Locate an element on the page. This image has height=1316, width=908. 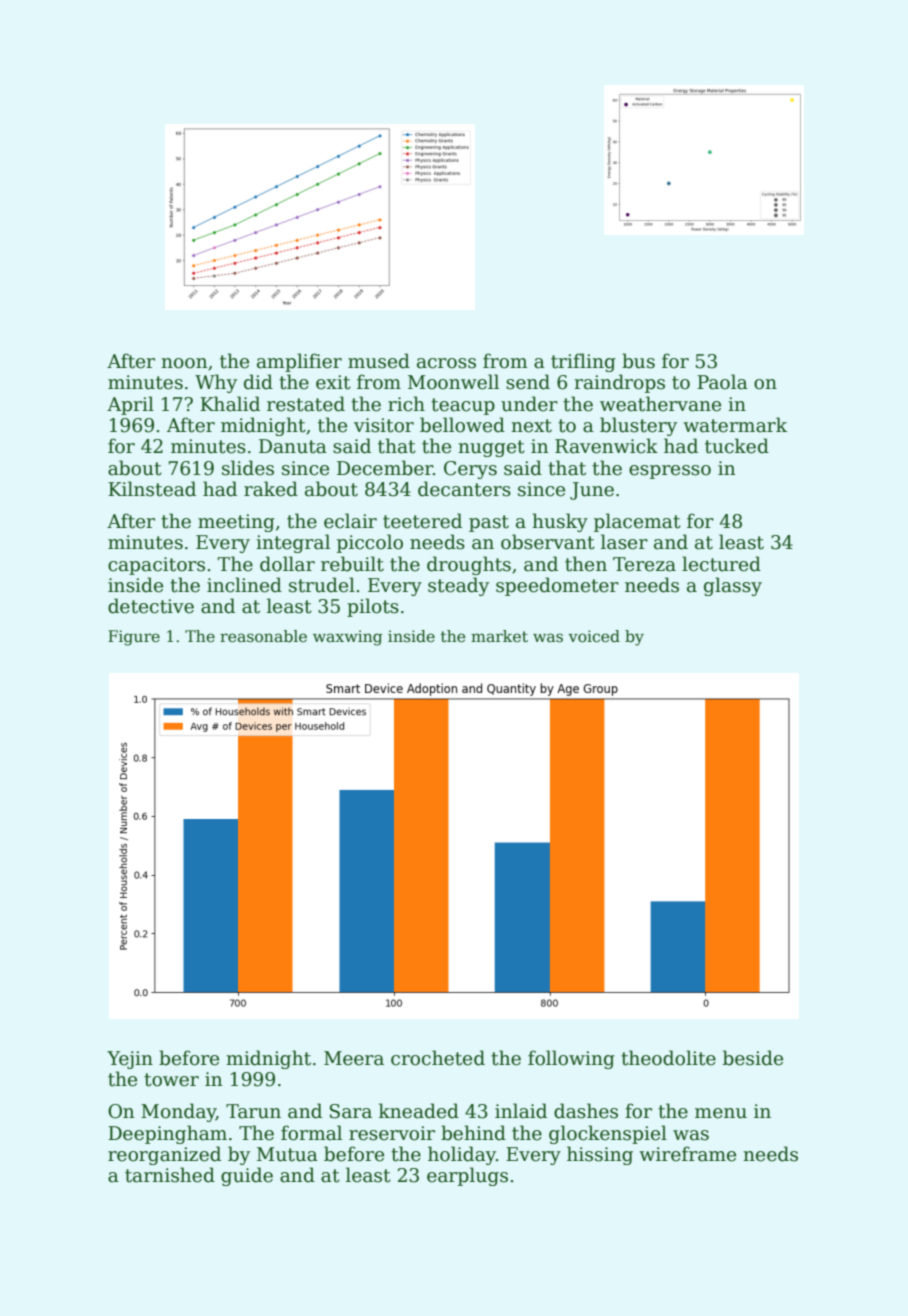
visitor is located at coordinates (384, 425).
